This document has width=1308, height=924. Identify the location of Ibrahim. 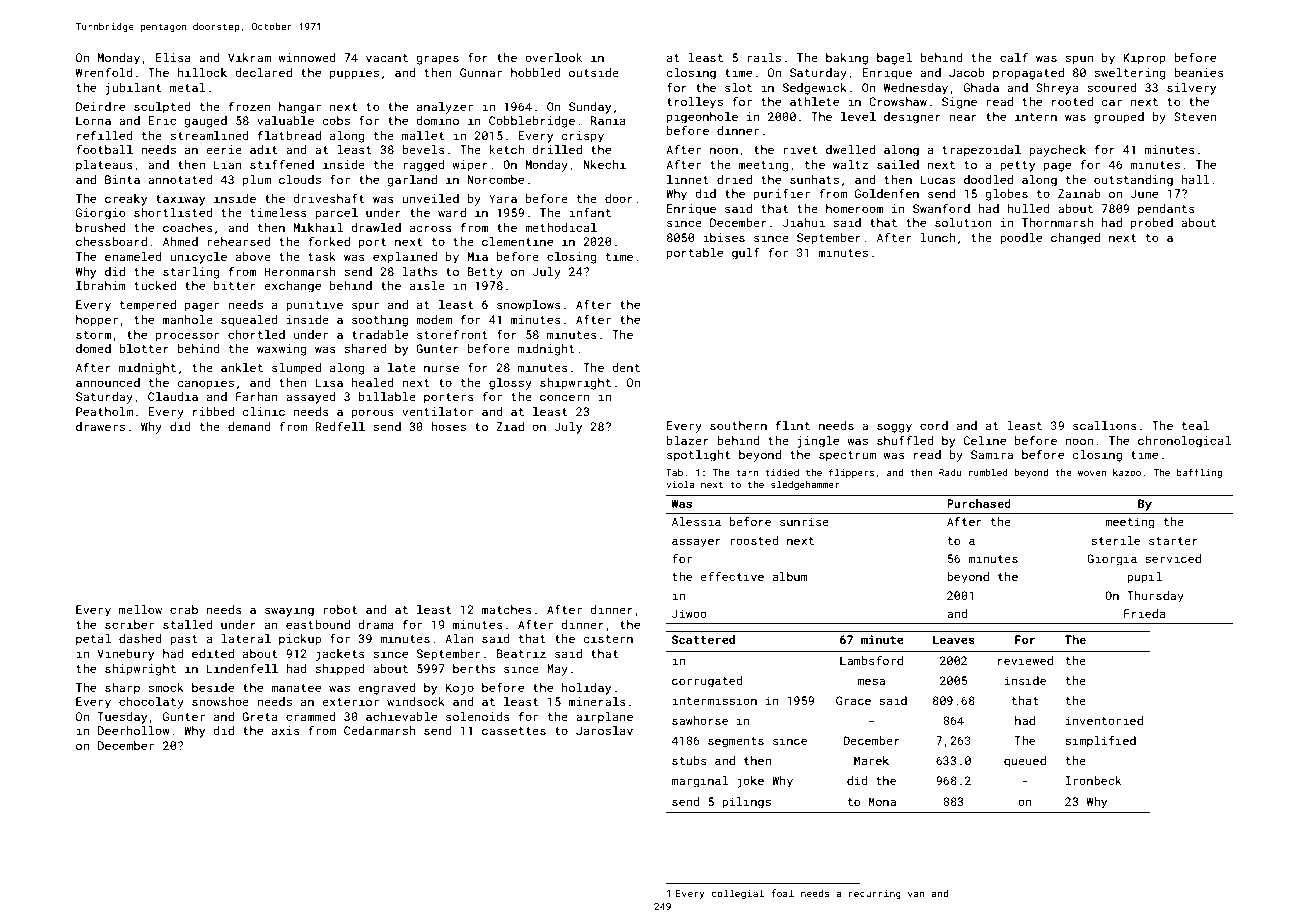
(101, 285).
